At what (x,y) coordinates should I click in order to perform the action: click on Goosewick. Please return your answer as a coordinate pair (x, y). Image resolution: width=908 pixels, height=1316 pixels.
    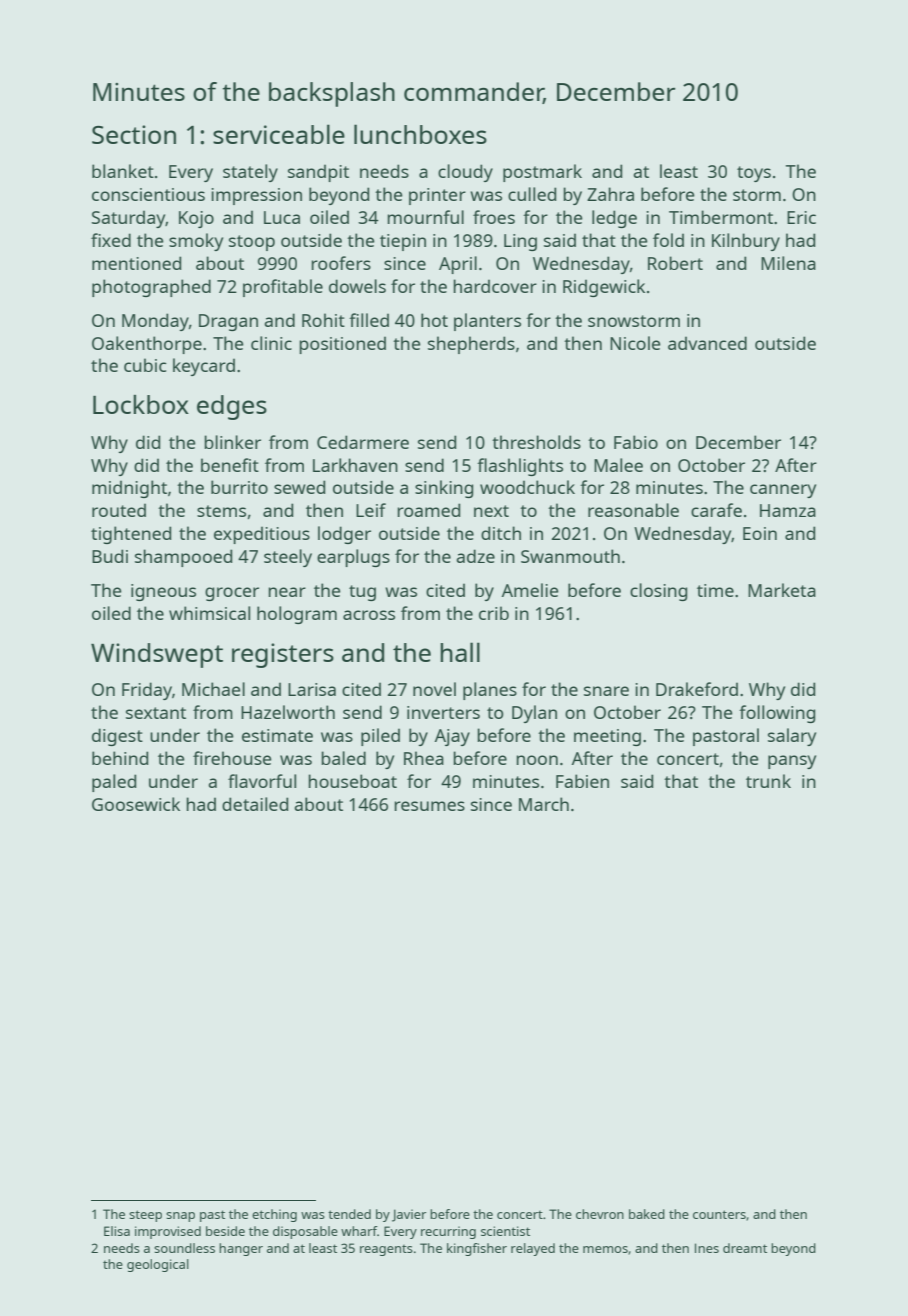
    Looking at the image, I should click on (136, 804).
